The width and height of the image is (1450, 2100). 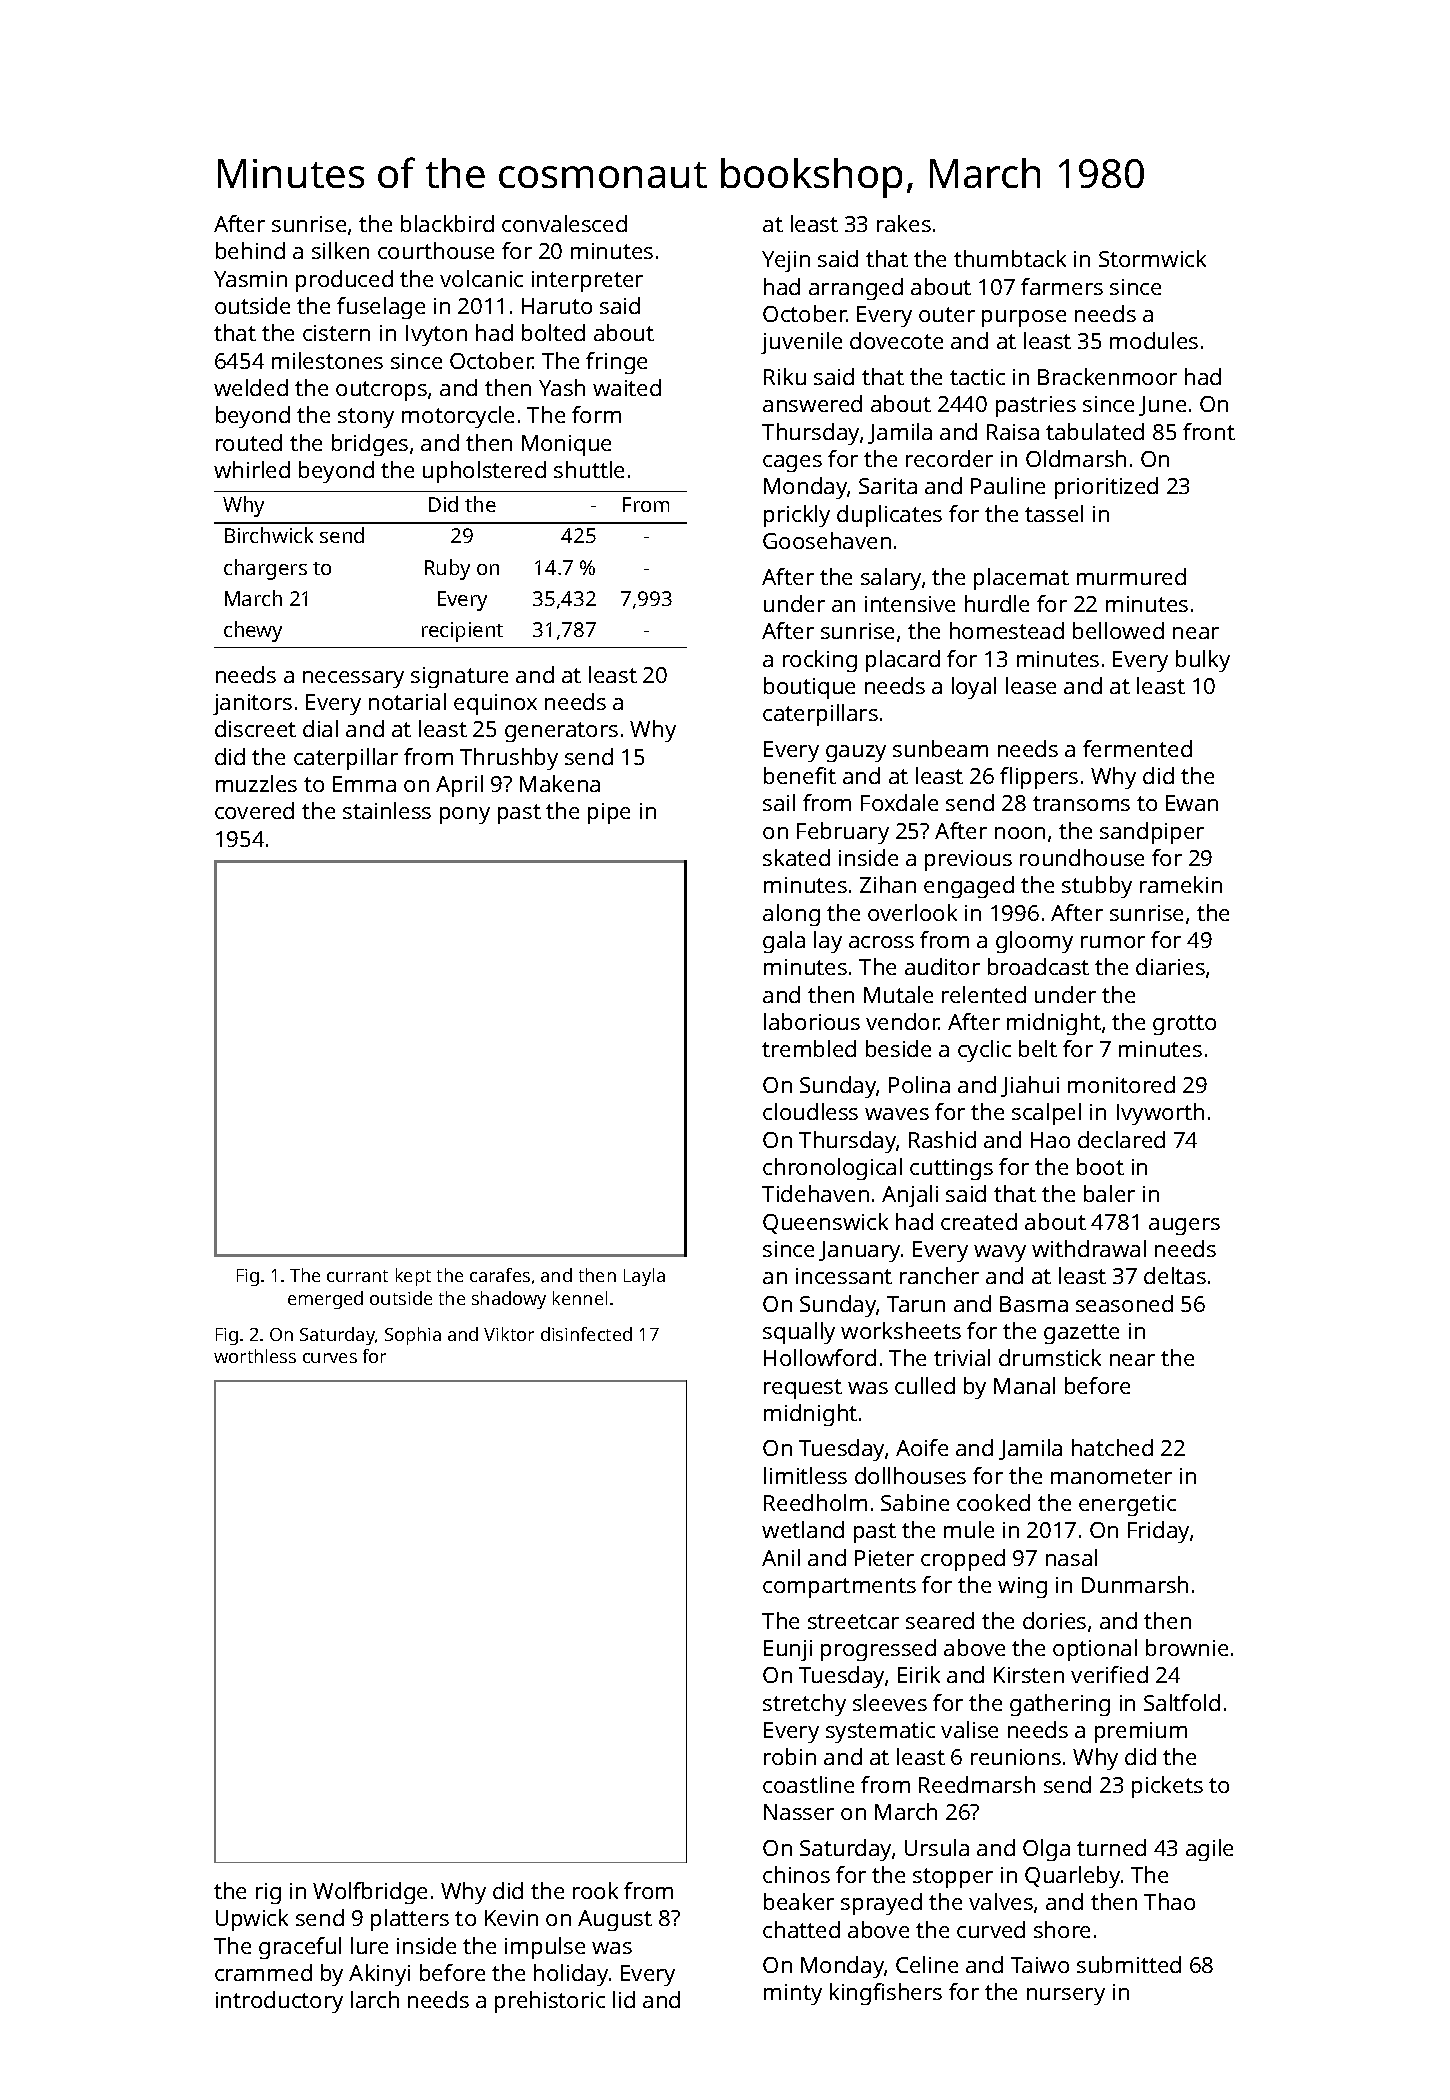 I want to click on silken, so click(x=340, y=250).
